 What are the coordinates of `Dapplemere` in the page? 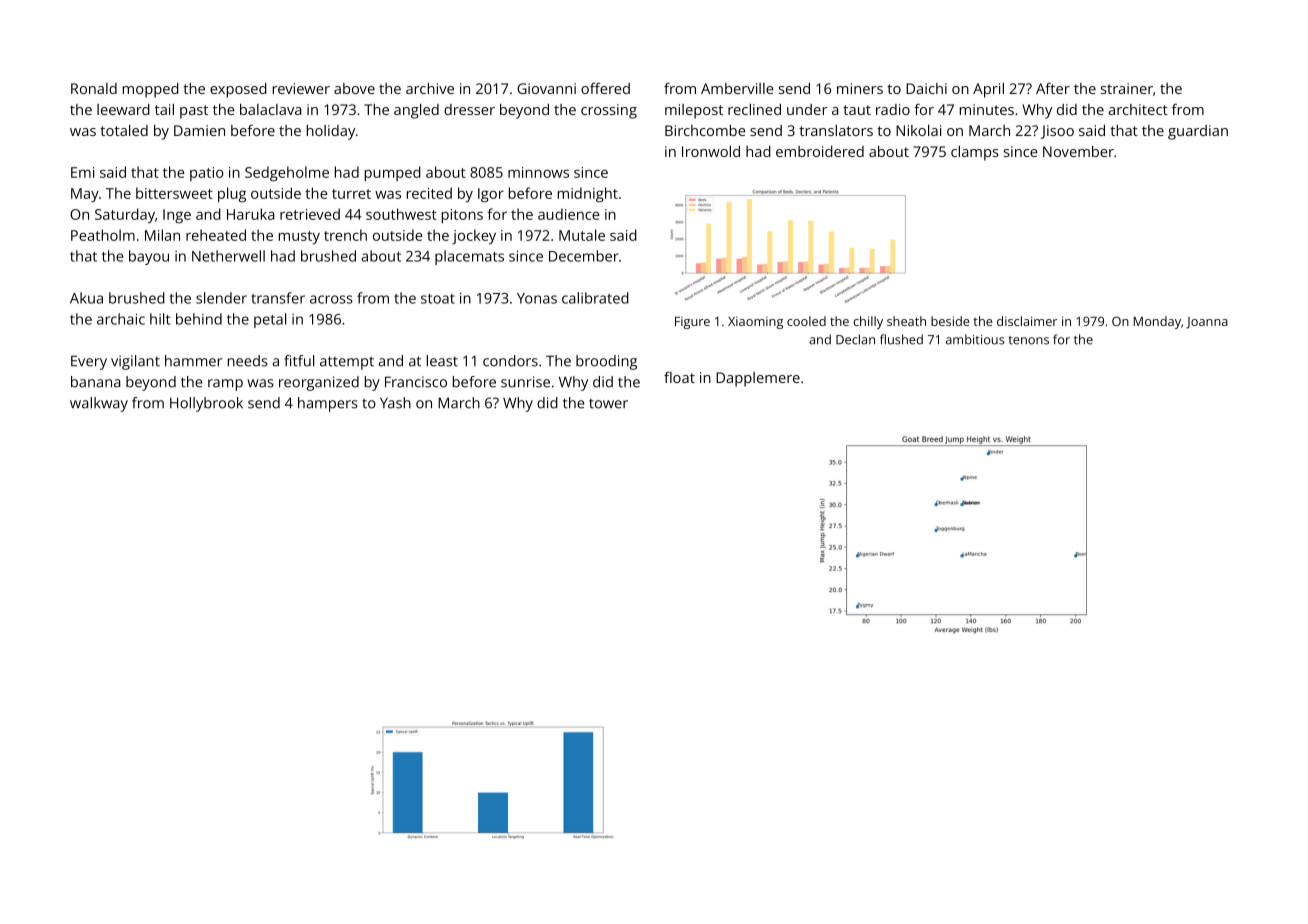 It's located at (758, 379).
